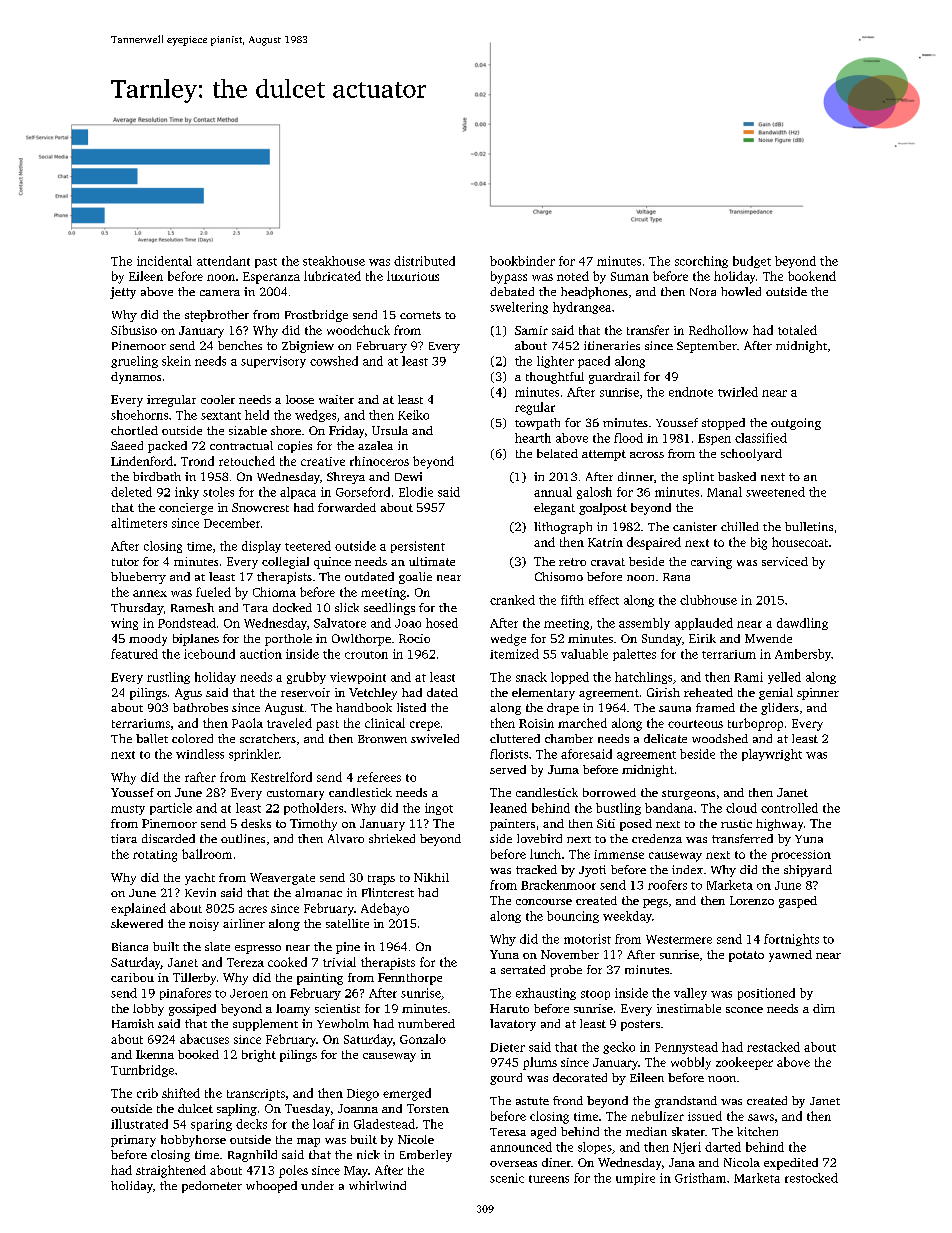 Image resolution: width=952 pixels, height=1233 pixels. Describe the element at coordinates (708, 600) in the screenshot. I see `clubhouse` at that location.
